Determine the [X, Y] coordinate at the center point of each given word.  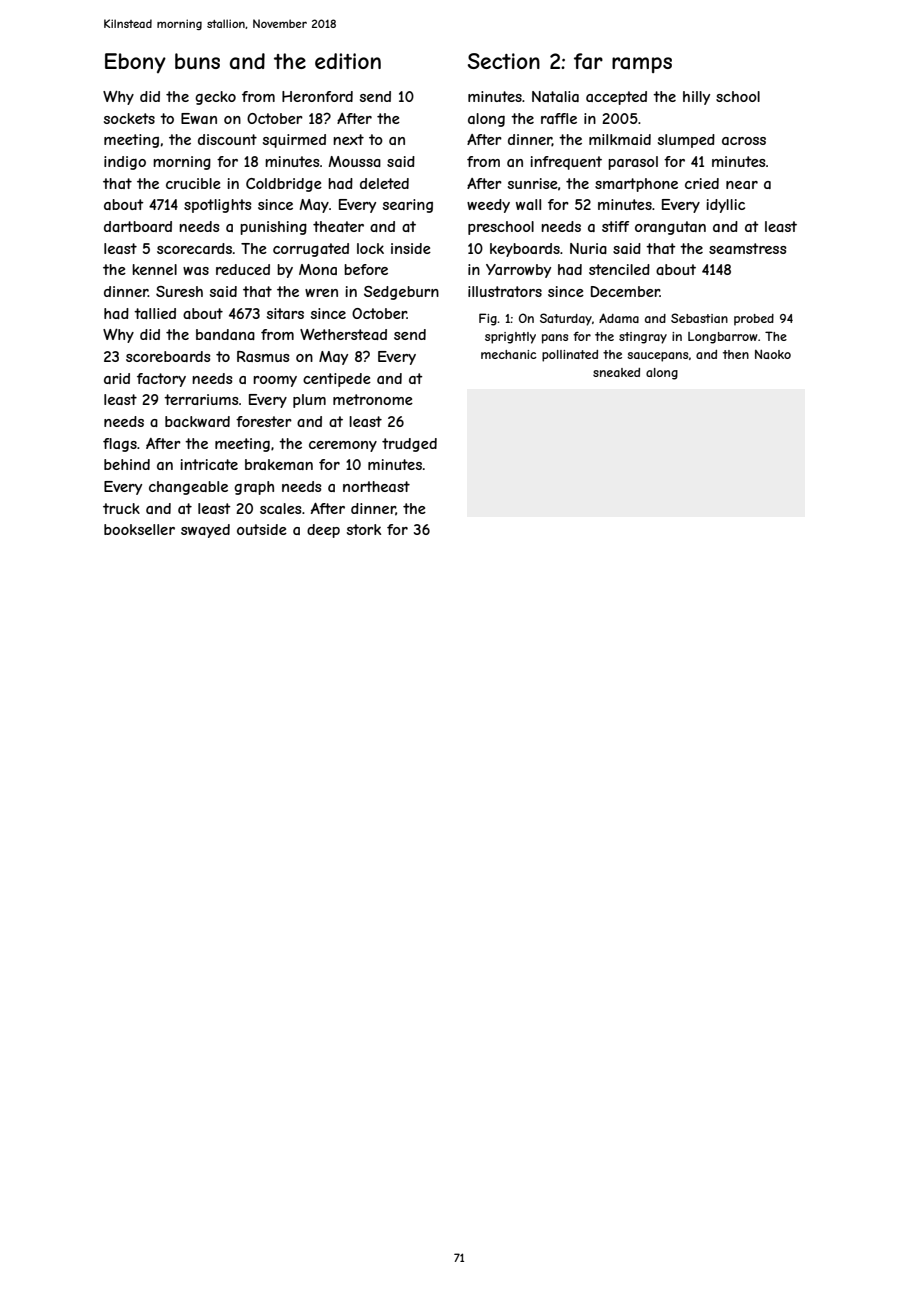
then [736, 354]
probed [754, 320]
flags [120, 445]
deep [323, 531]
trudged [409, 445]
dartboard [138, 226]
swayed [205, 531]
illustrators [505, 291]
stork [364, 529]
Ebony [135, 63]
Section [504, 61]
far [588, 61]
